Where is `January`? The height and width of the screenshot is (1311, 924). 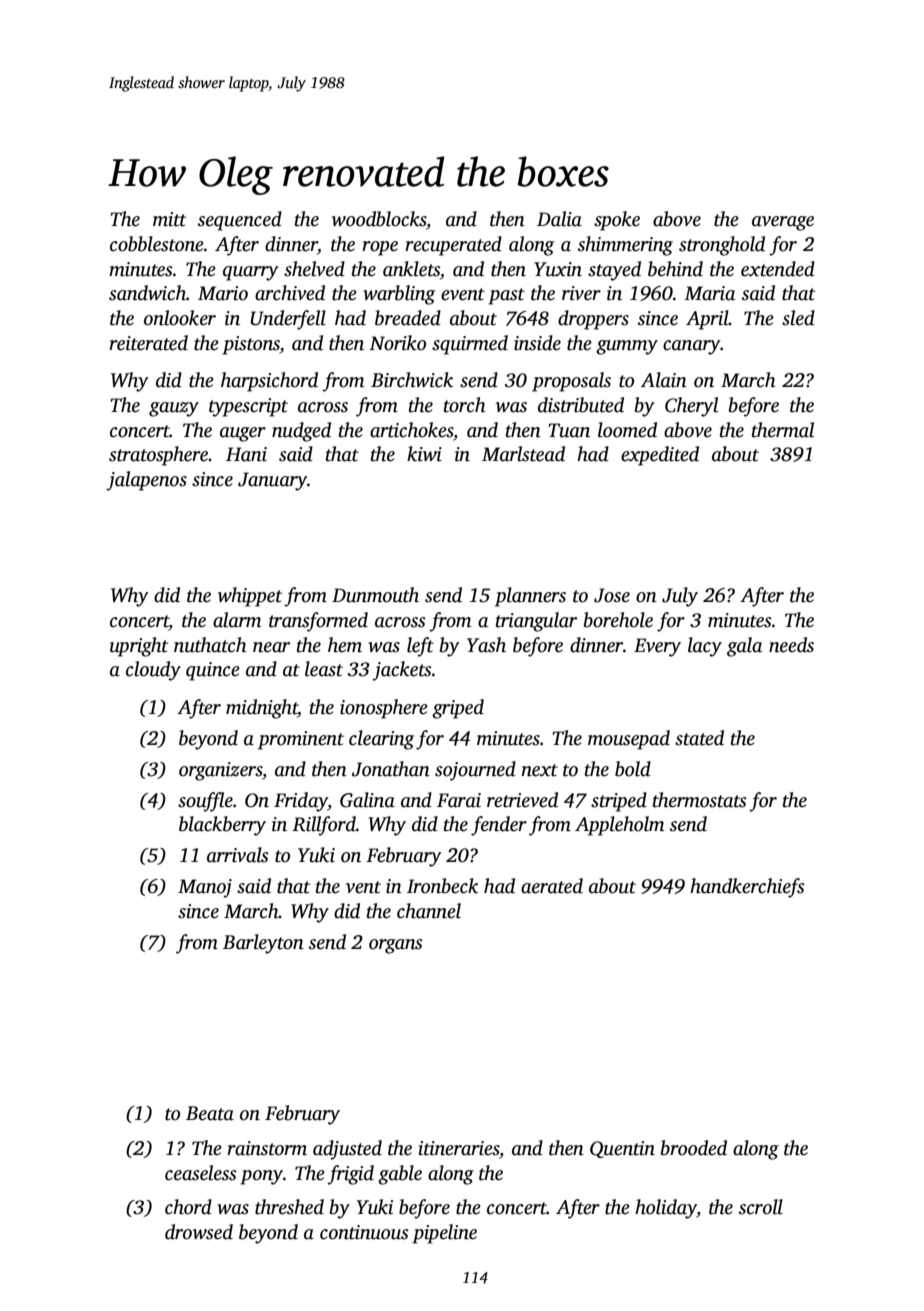
January is located at coordinates (272, 481).
